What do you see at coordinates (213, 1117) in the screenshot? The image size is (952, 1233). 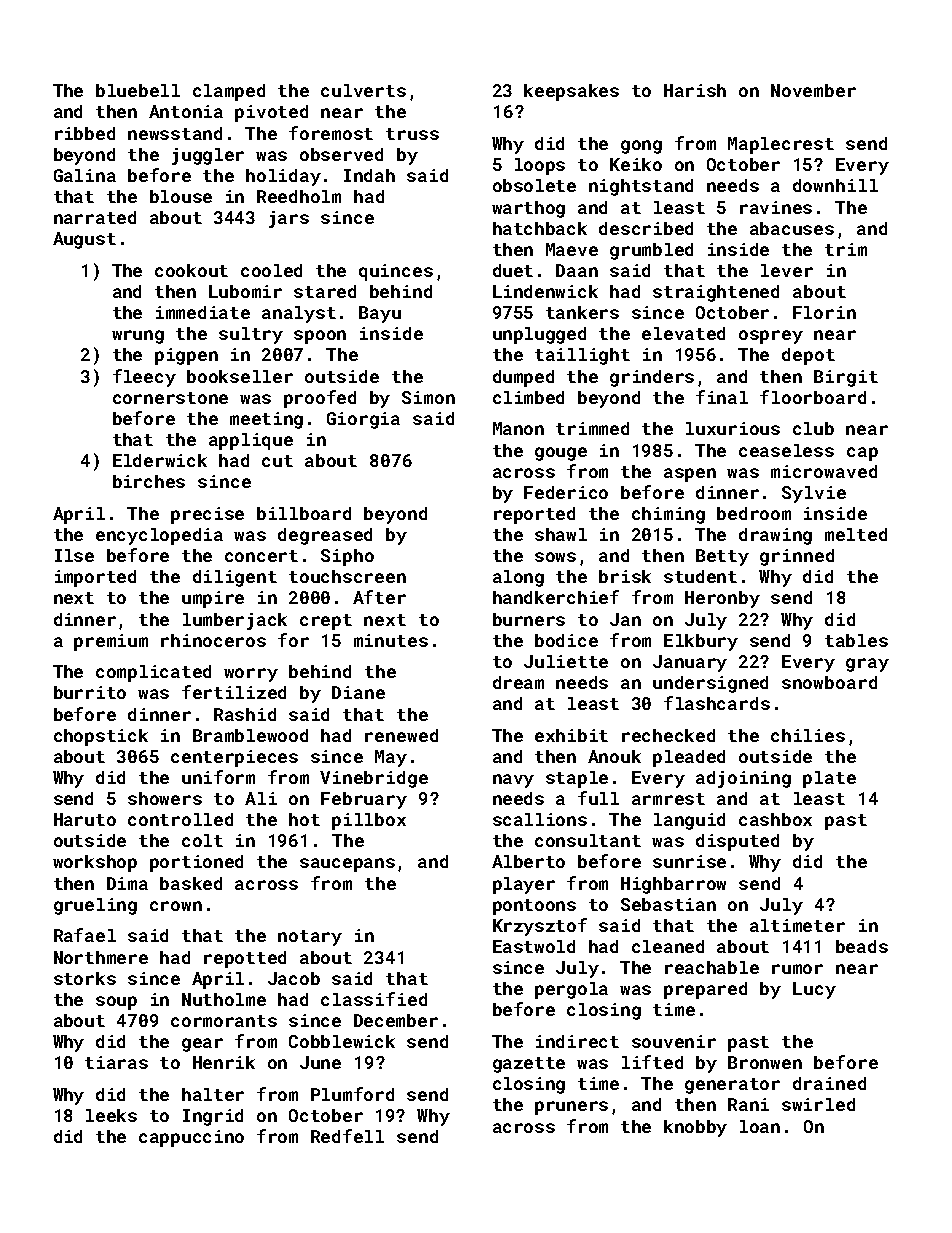 I see `Ingrid` at bounding box center [213, 1117].
